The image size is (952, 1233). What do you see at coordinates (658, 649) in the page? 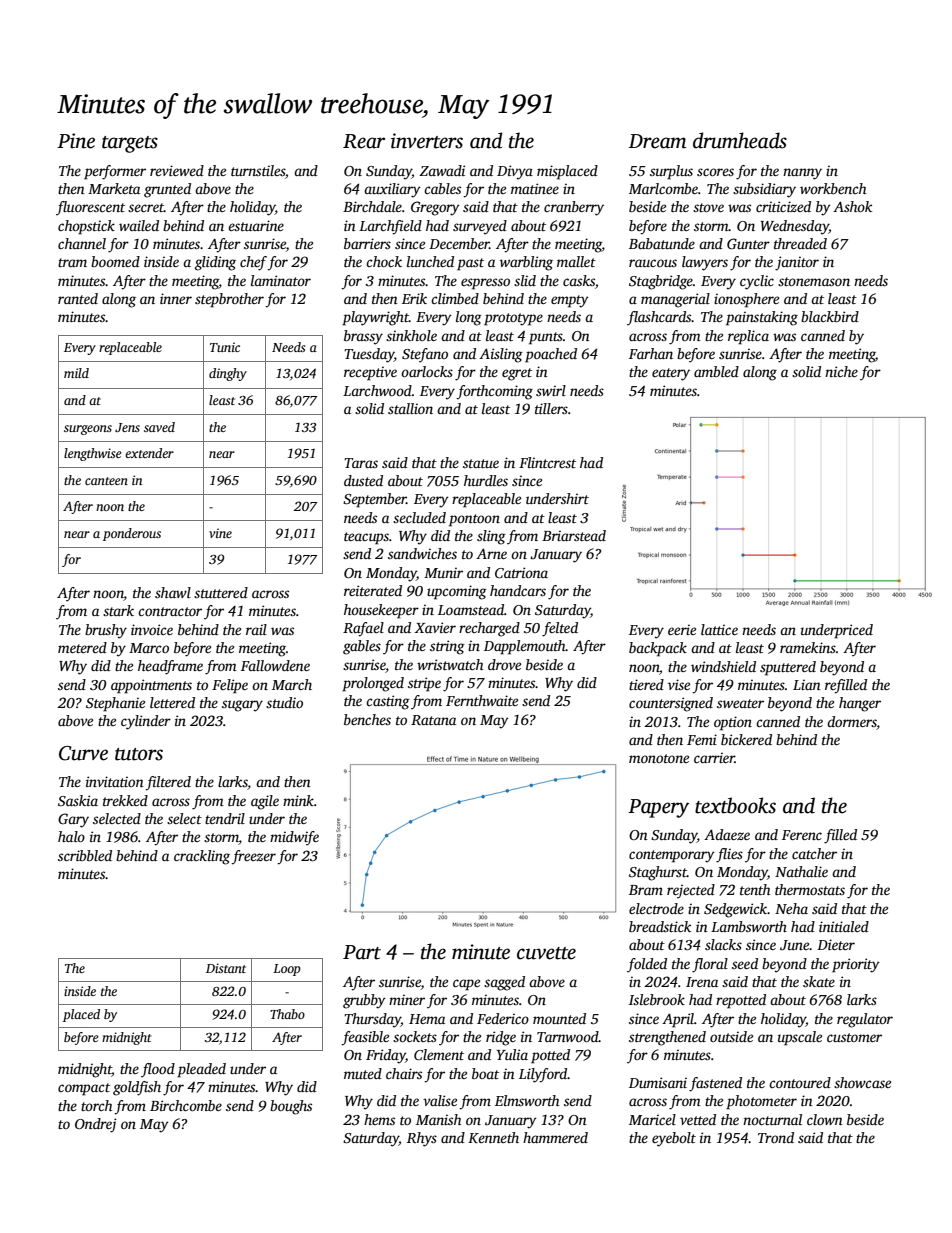
I see `backpack` at bounding box center [658, 649].
